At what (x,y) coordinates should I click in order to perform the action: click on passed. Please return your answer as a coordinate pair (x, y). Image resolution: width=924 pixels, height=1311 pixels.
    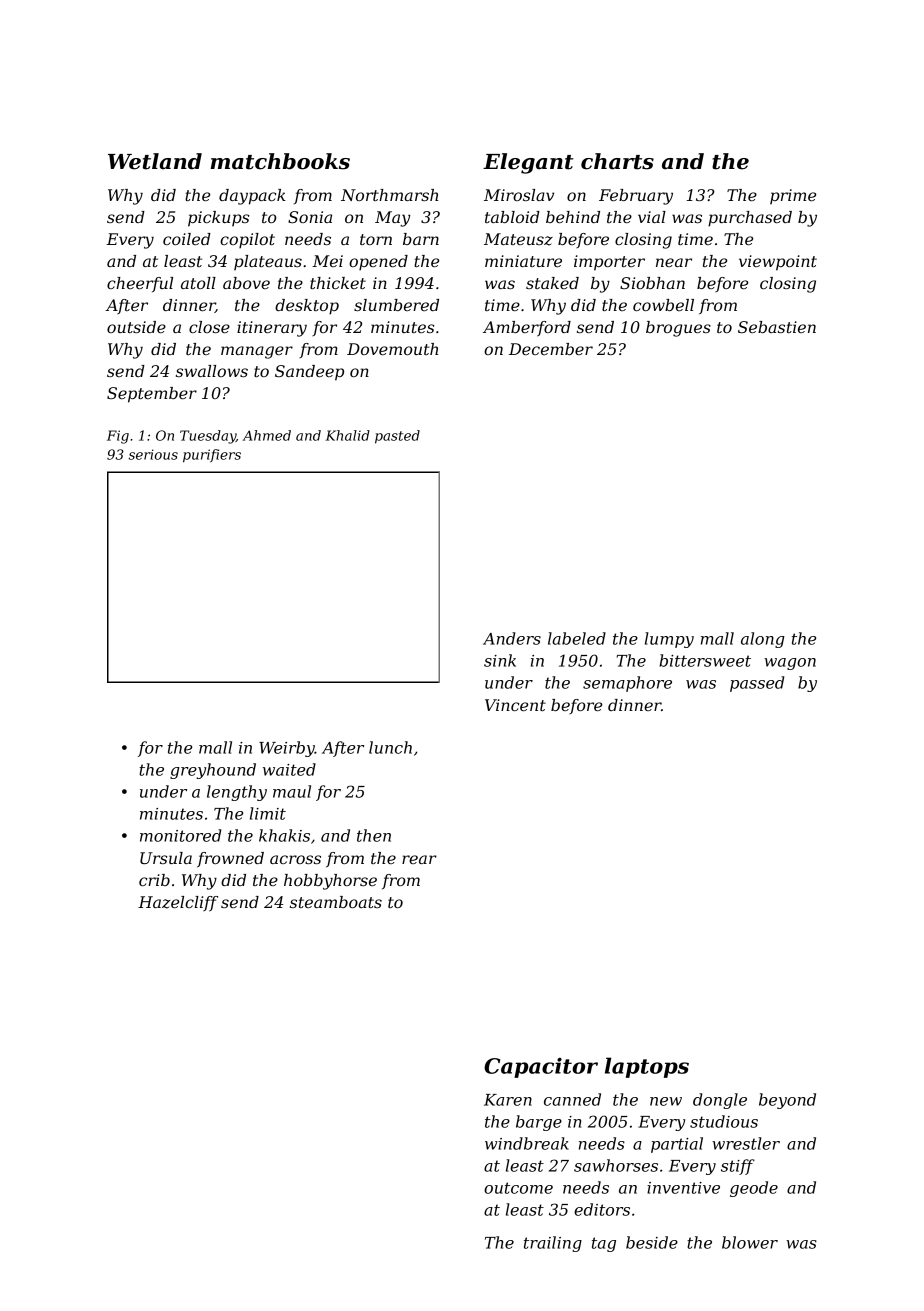
    Looking at the image, I should click on (757, 684).
